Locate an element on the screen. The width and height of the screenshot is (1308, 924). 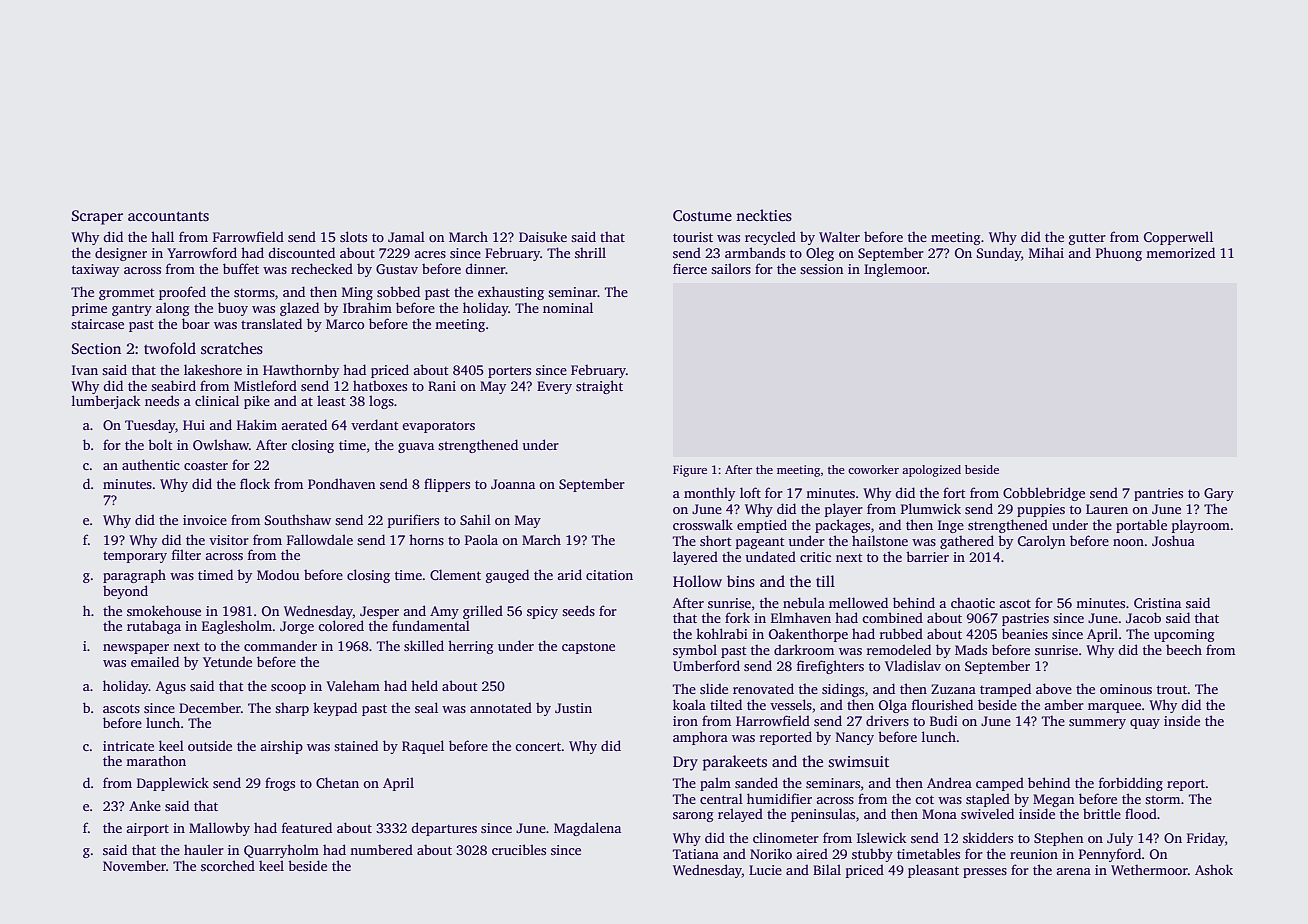
crucibles is located at coordinates (519, 849).
